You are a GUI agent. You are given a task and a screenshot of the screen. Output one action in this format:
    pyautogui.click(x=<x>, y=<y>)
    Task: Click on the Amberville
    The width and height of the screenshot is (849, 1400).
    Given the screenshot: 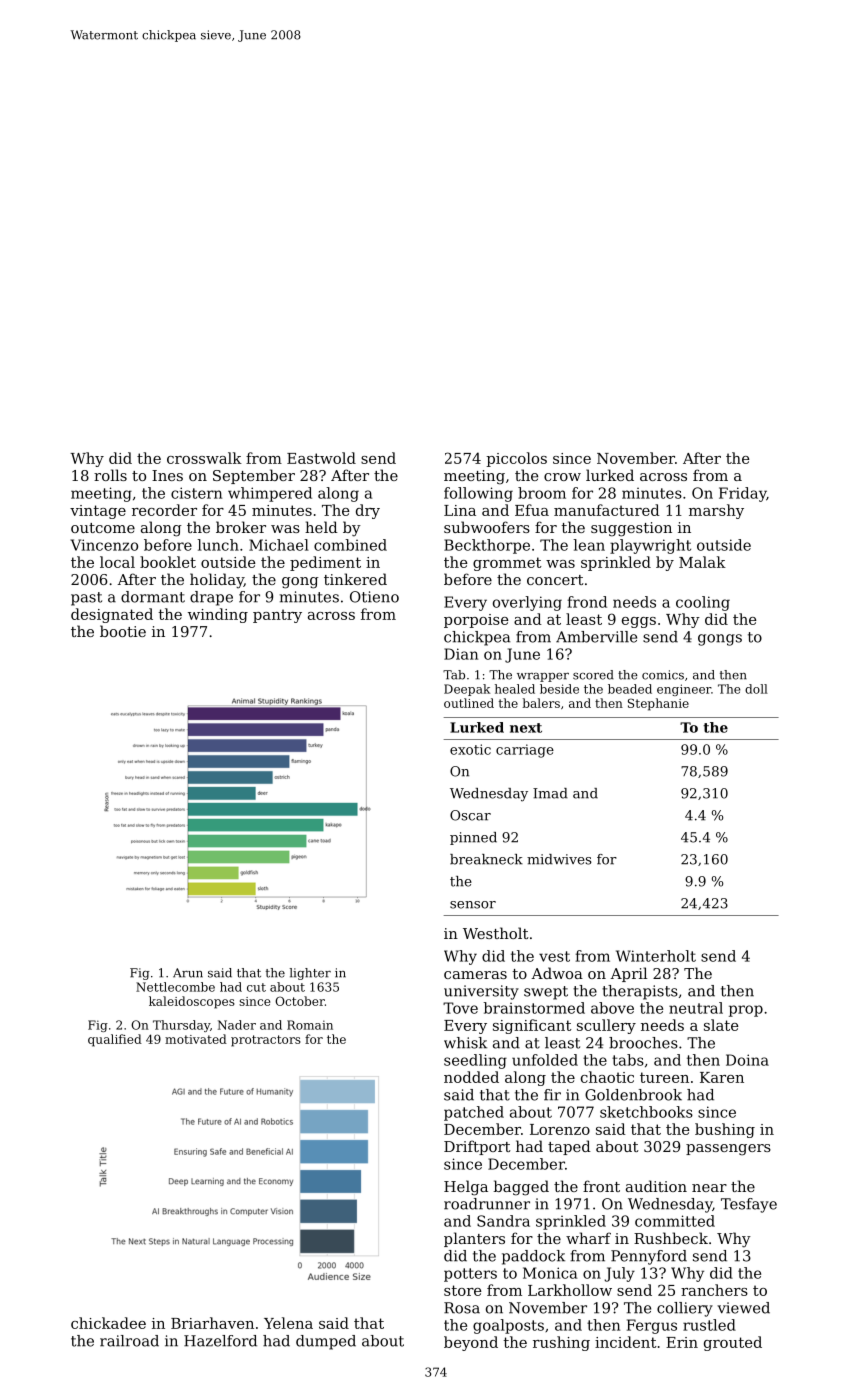 What is the action you would take?
    pyautogui.click(x=596, y=637)
